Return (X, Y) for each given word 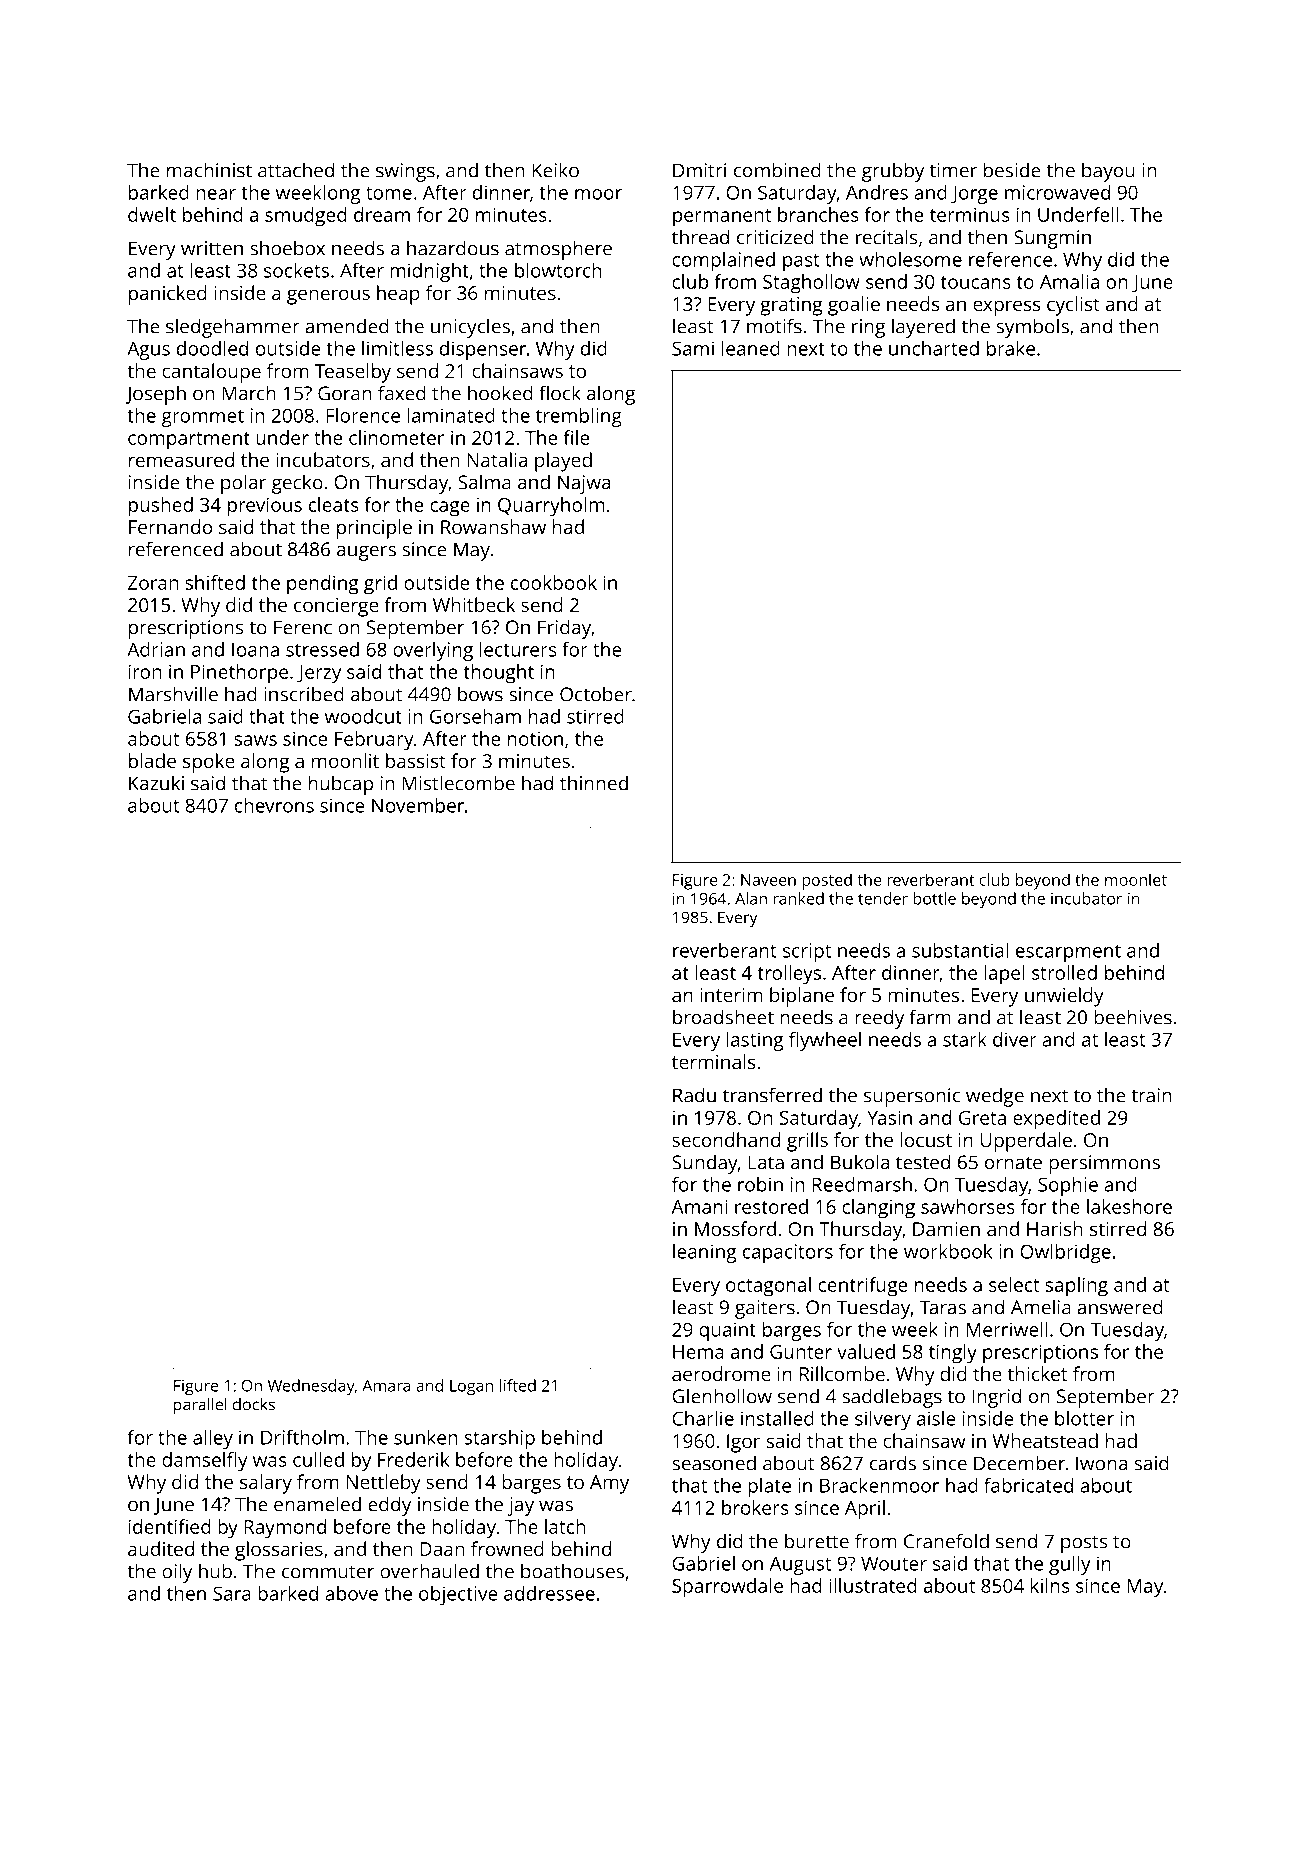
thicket (1037, 1373)
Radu (694, 1095)
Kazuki (156, 783)
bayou (1108, 172)
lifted (518, 1385)
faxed (402, 393)
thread (700, 237)
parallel (200, 1406)
